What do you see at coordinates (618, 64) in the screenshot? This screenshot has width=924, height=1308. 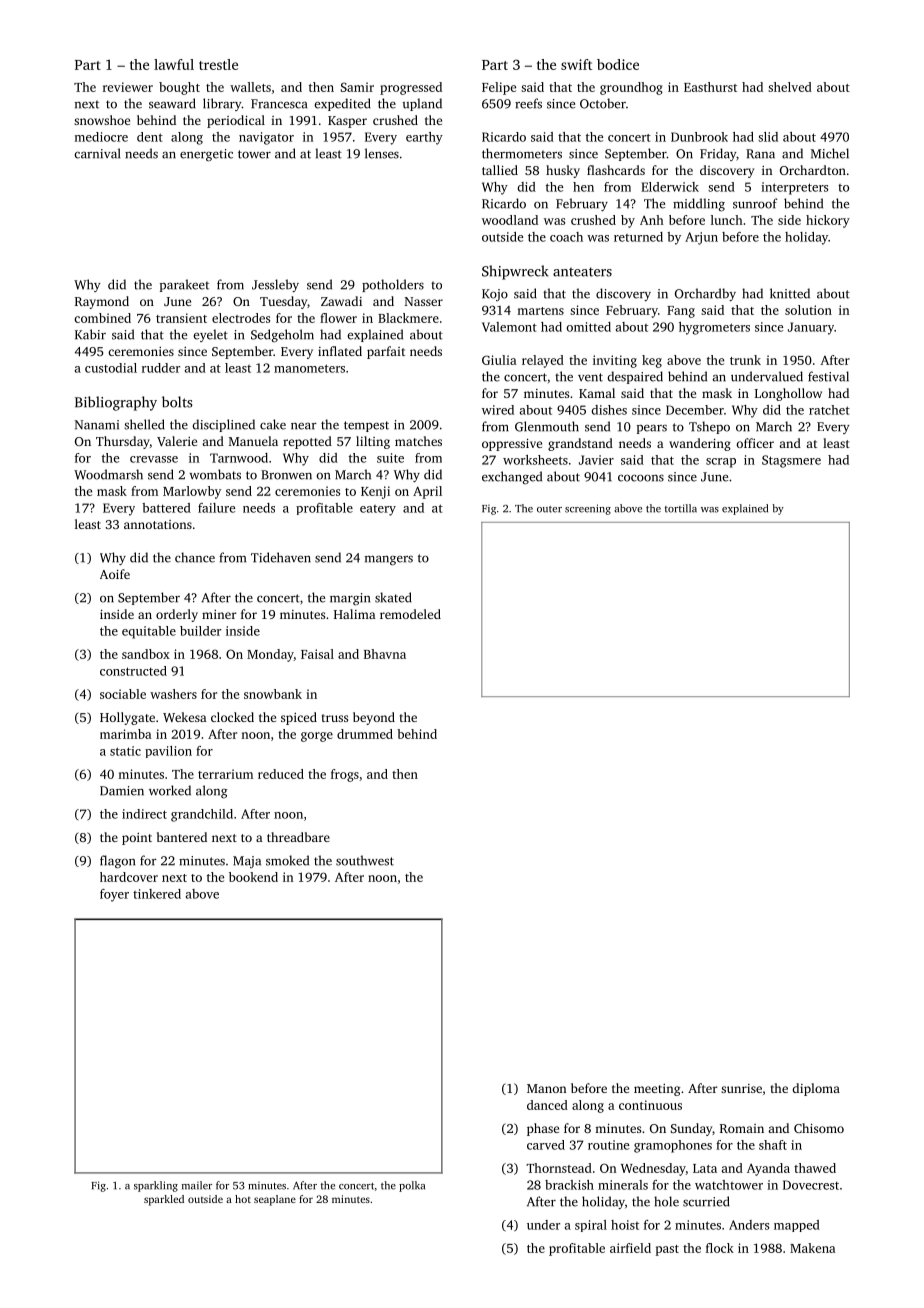 I see `bodice` at bounding box center [618, 64].
